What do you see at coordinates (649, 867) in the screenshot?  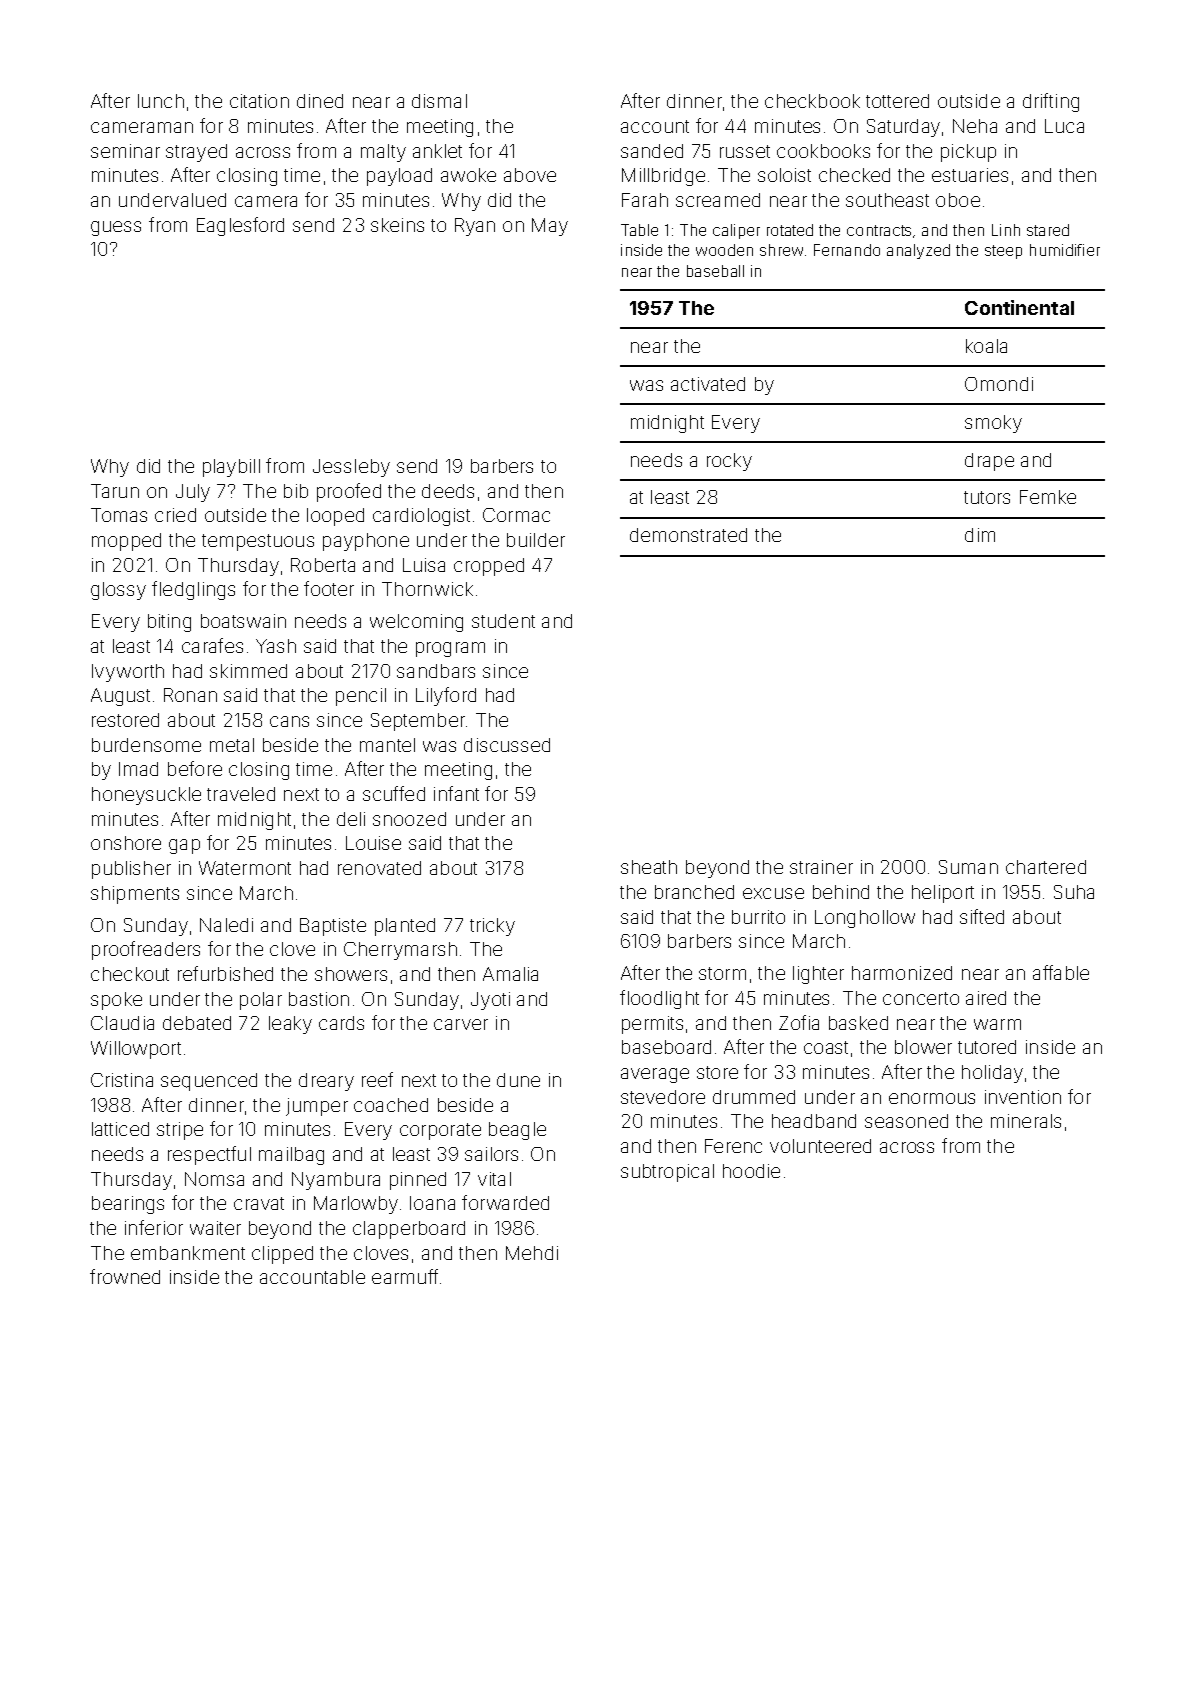 I see `sheath` at bounding box center [649, 867].
